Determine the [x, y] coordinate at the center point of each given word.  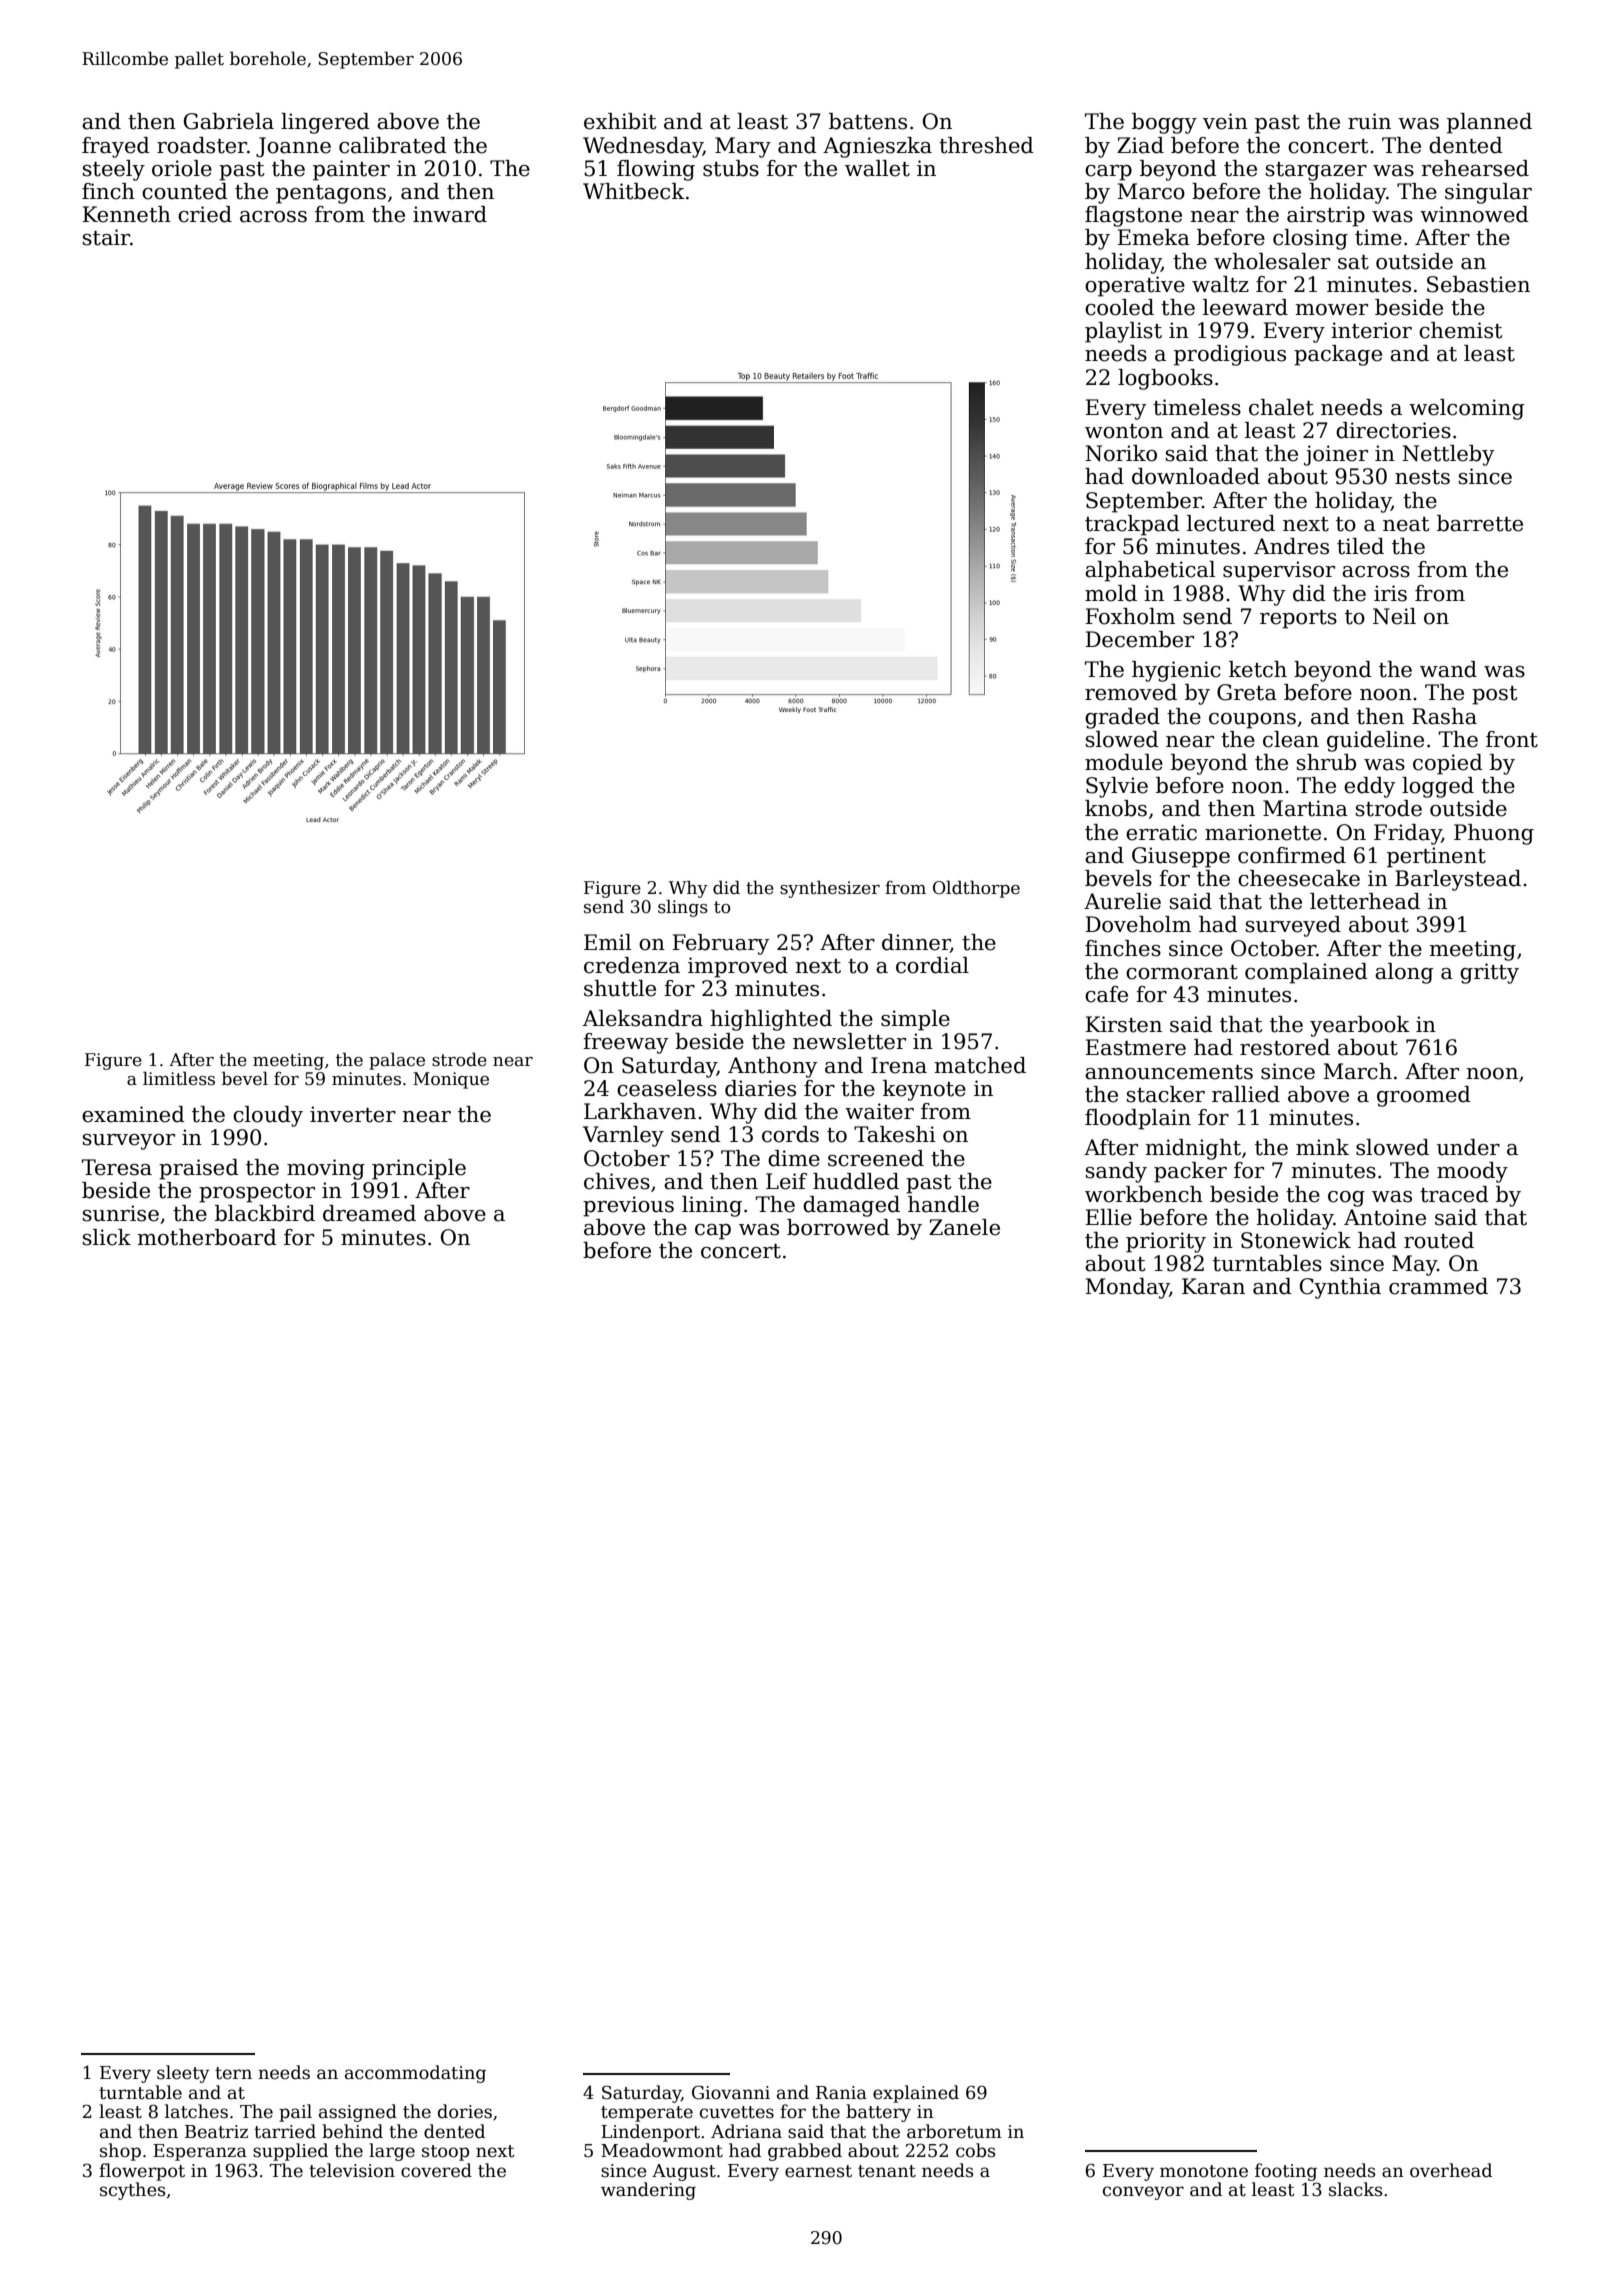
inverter [353, 1114]
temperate [647, 2114]
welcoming [1467, 409]
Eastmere [1135, 1047]
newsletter [849, 1041]
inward [450, 214]
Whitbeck [634, 191]
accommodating [415, 2074]
